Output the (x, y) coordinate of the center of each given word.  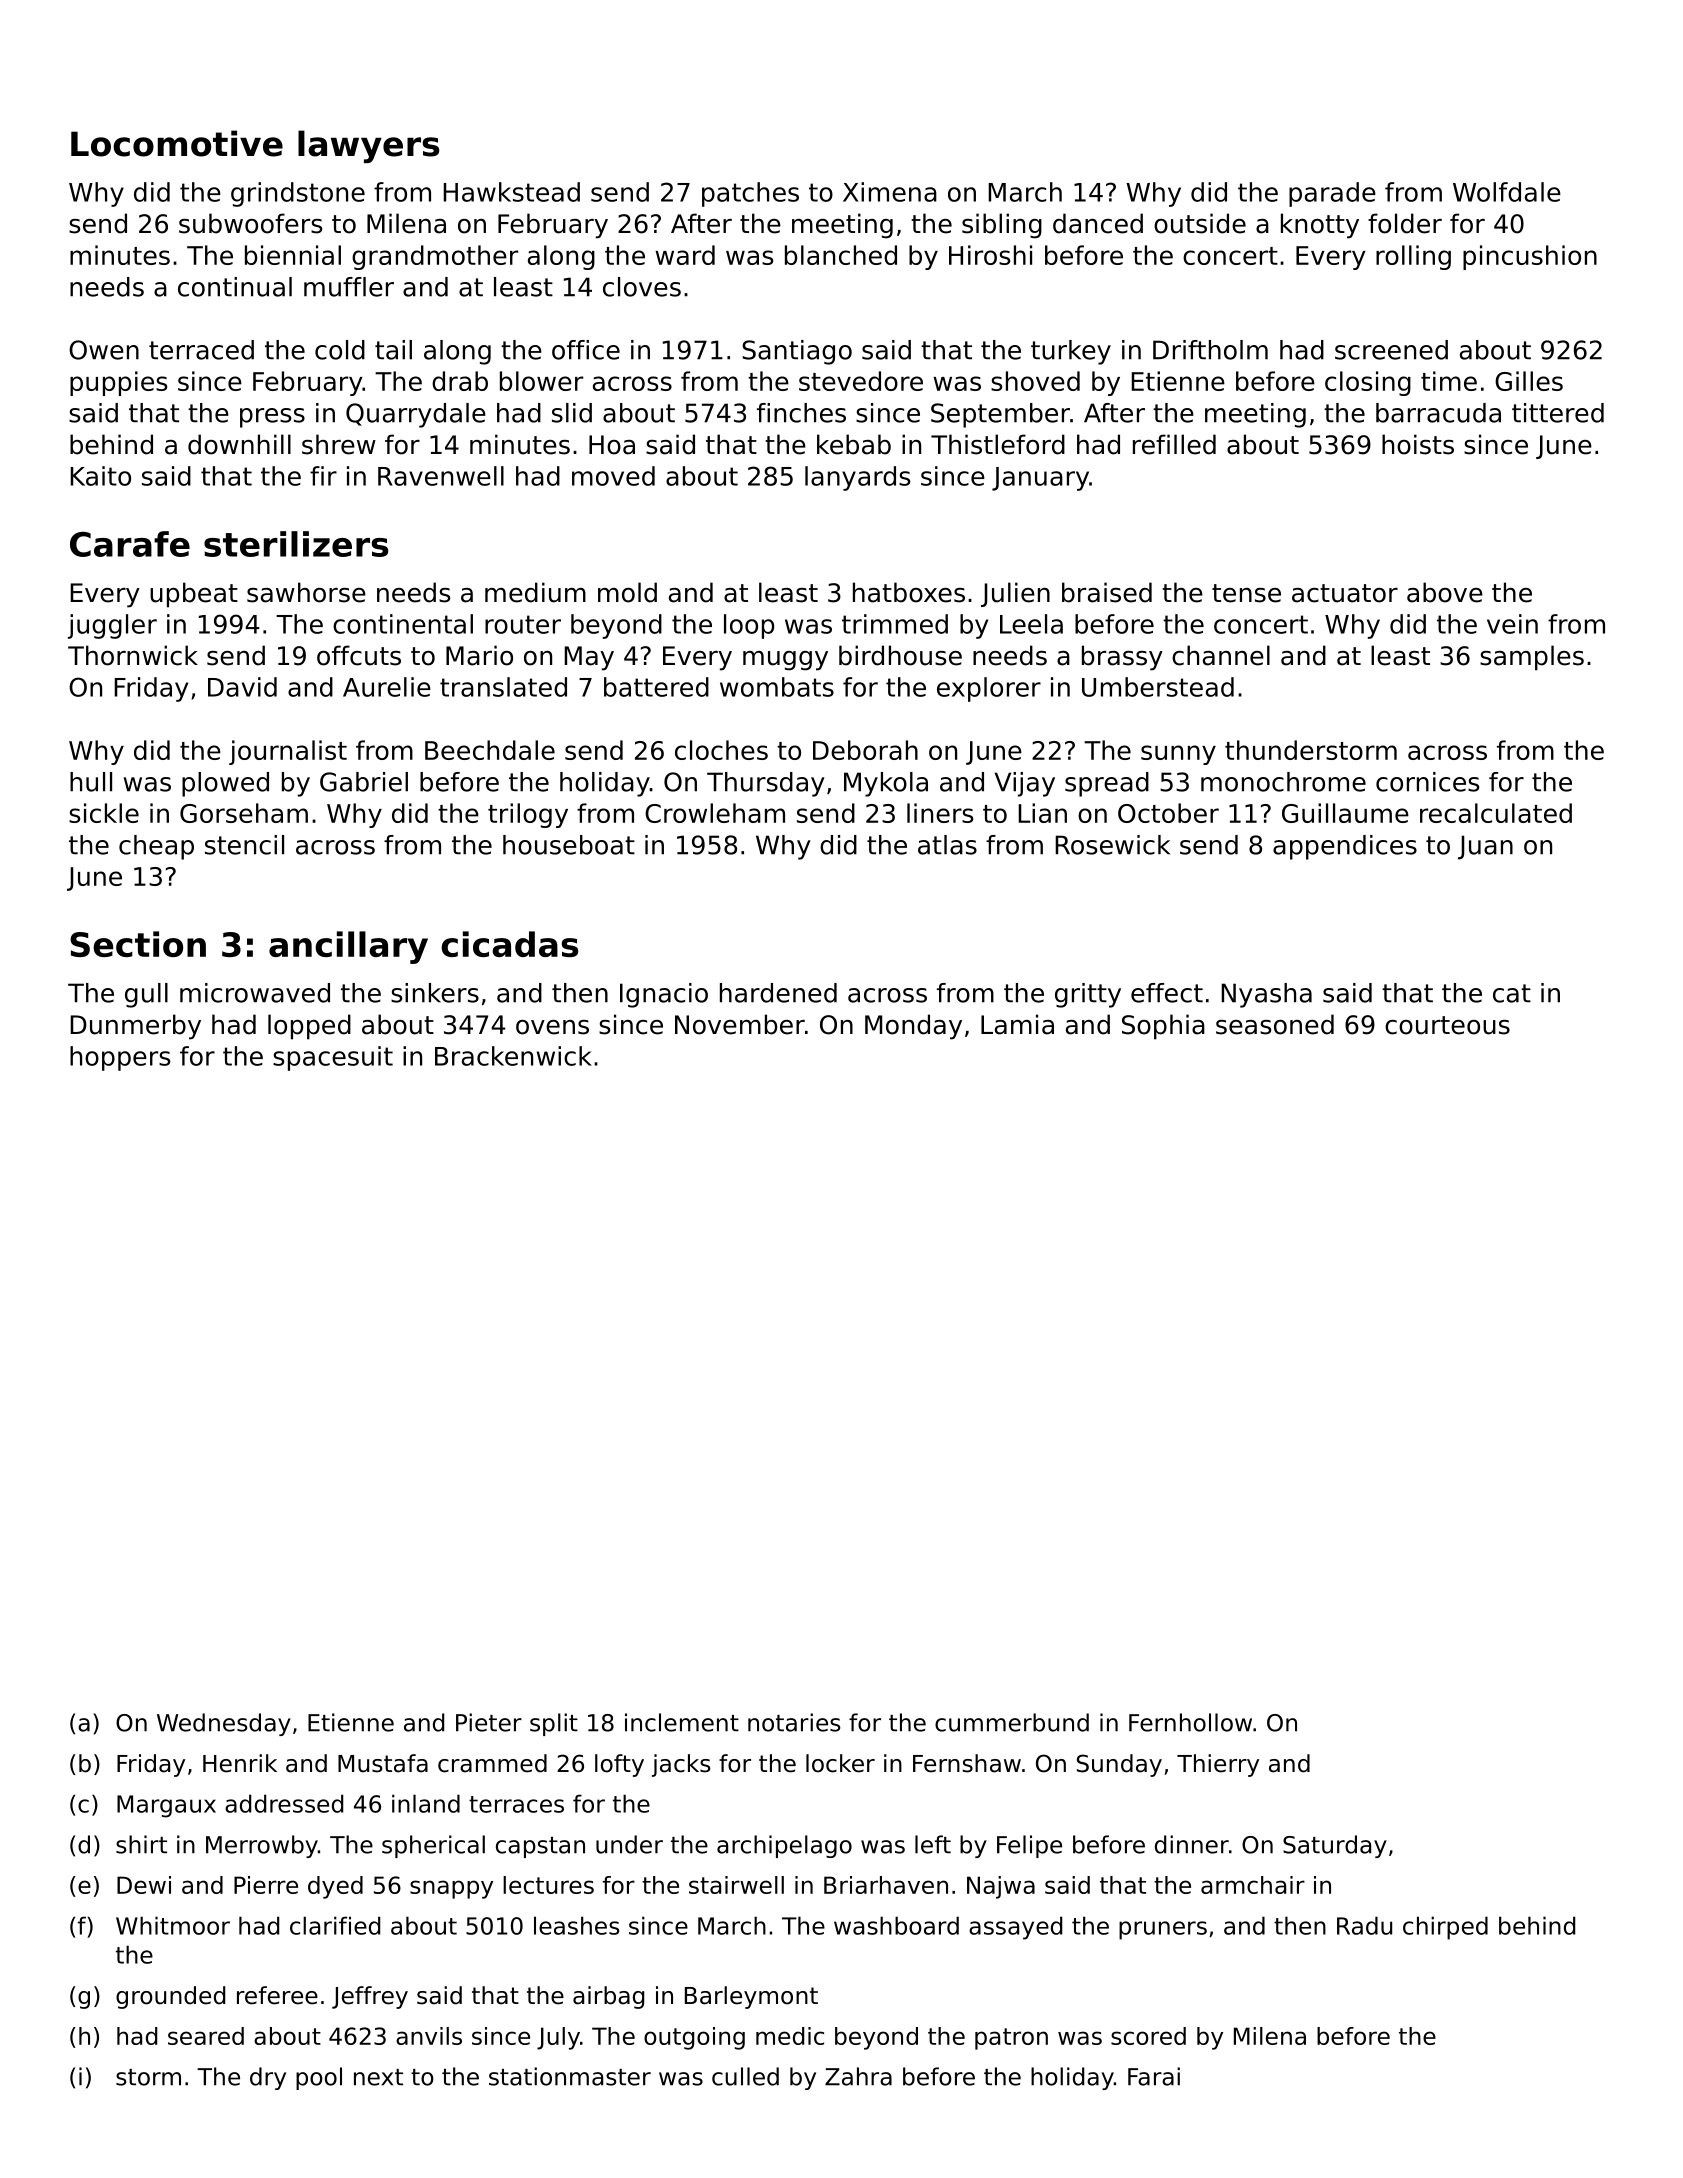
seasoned (1275, 1024)
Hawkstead (511, 192)
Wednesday (224, 1724)
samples (1532, 658)
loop (749, 626)
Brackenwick (513, 1056)
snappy (451, 1889)
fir (323, 476)
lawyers (368, 146)
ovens (552, 1027)
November (740, 1024)
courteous (1447, 1025)
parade (1332, 194)
